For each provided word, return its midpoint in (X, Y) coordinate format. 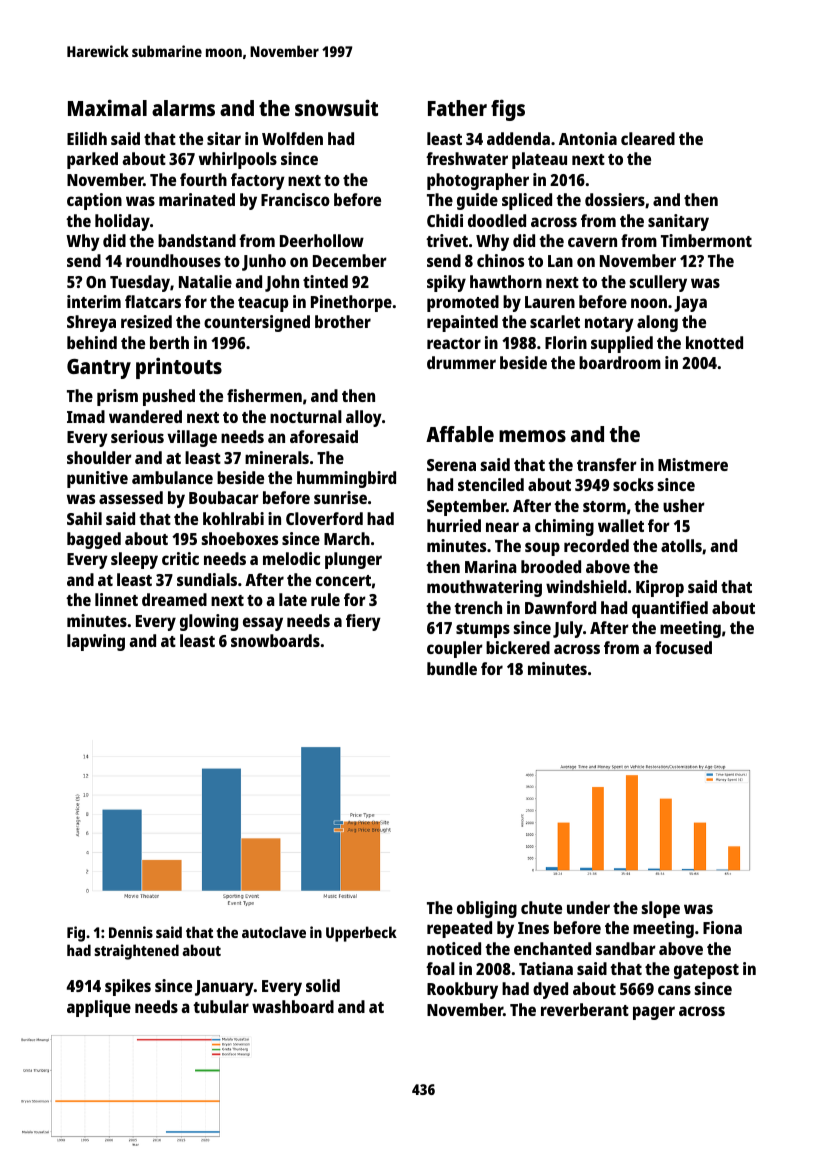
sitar (224, 138)
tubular (221, 1006)
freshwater (467, 158)
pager (654, 1013)
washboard (293, 1006)
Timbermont (706, 240)
